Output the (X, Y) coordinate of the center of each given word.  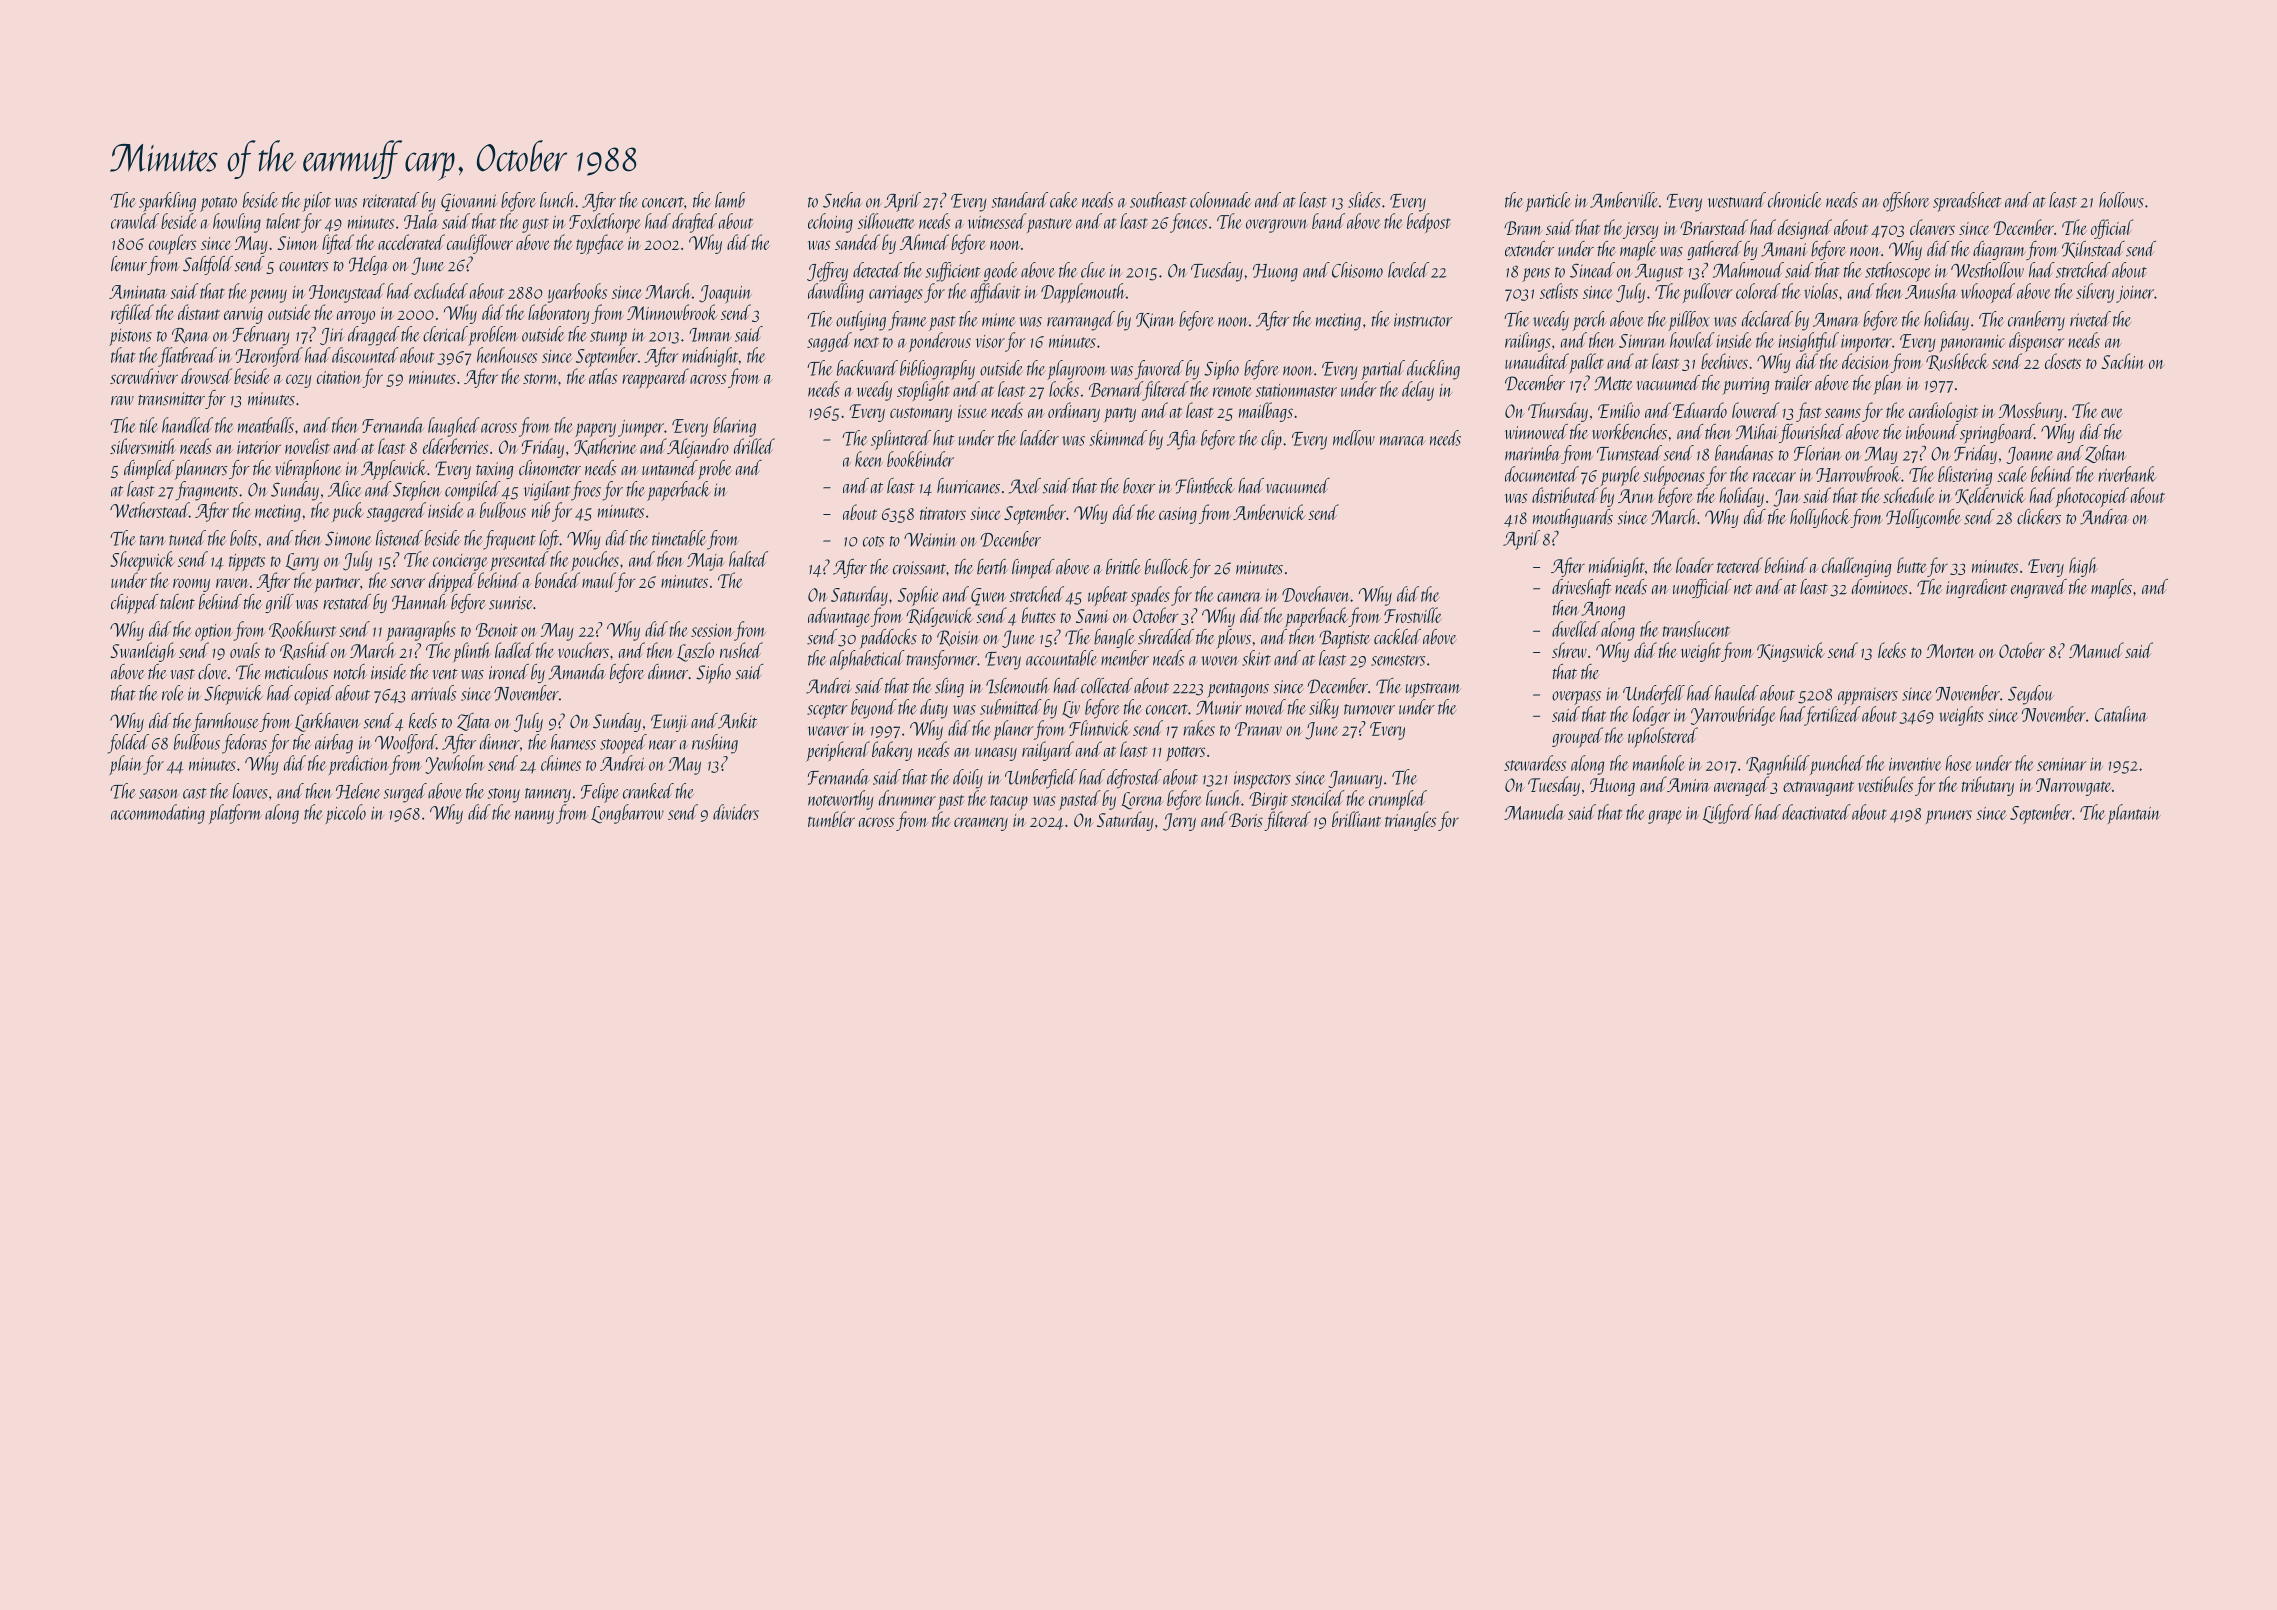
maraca (1402, 441)
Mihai (1757, 432)
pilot (317, 202)
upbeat (1108, 596)
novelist (307, 446)
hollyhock (1820, 518)
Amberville (1623, 200)
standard (1020, 200)
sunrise (510, 603)
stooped (623, 744)
